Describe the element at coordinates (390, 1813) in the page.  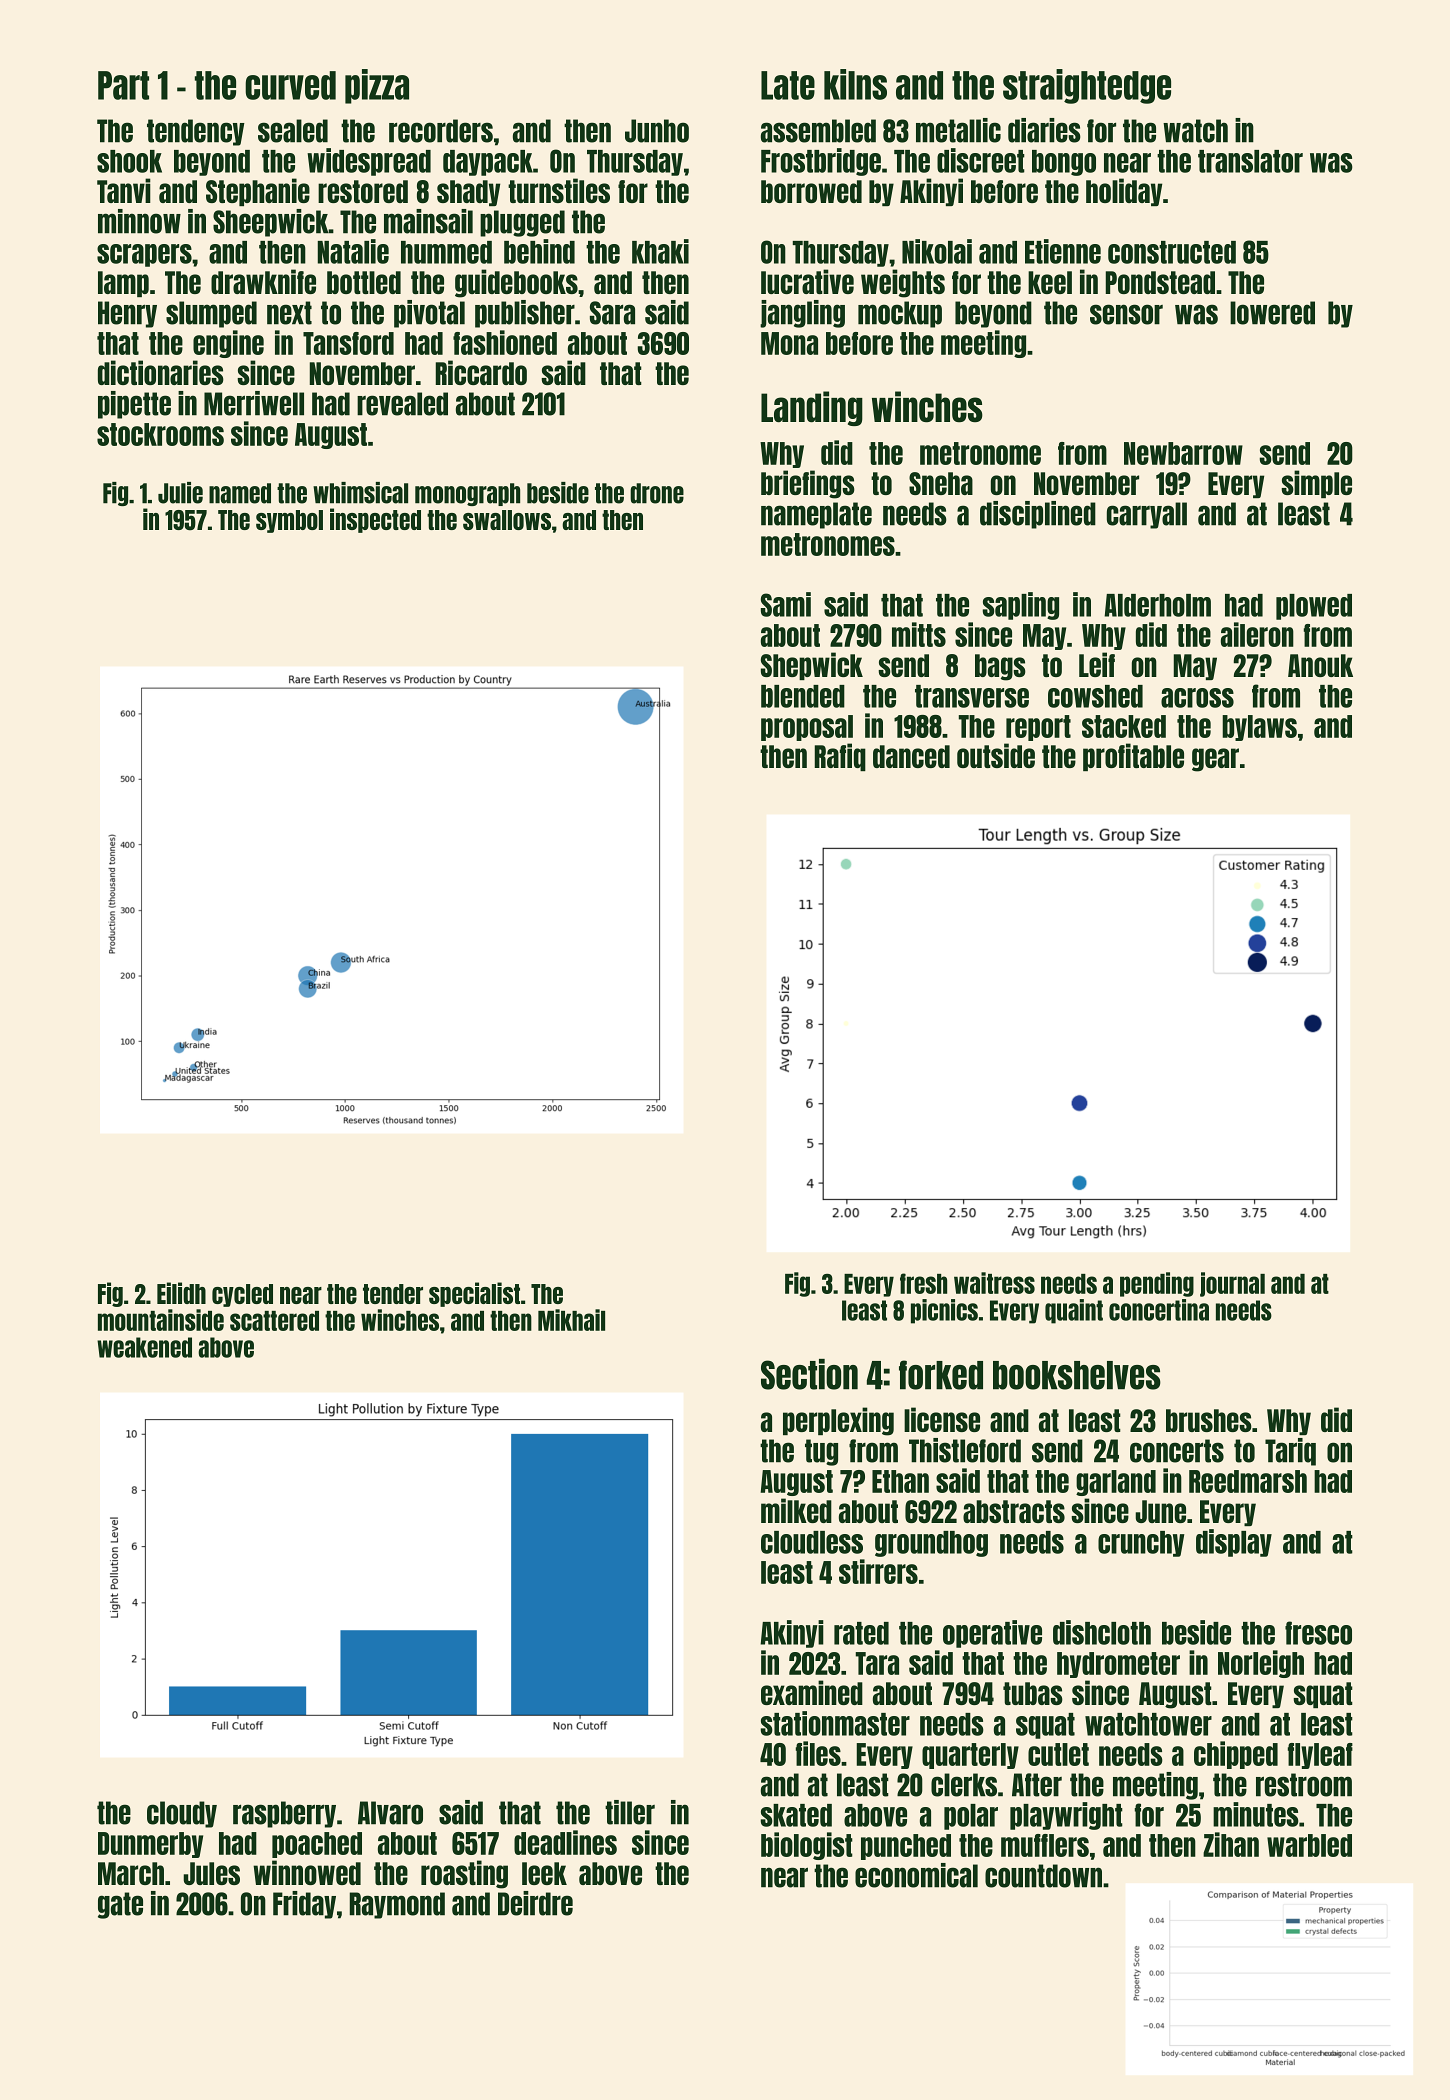
I see `Alvaro` at that location.
